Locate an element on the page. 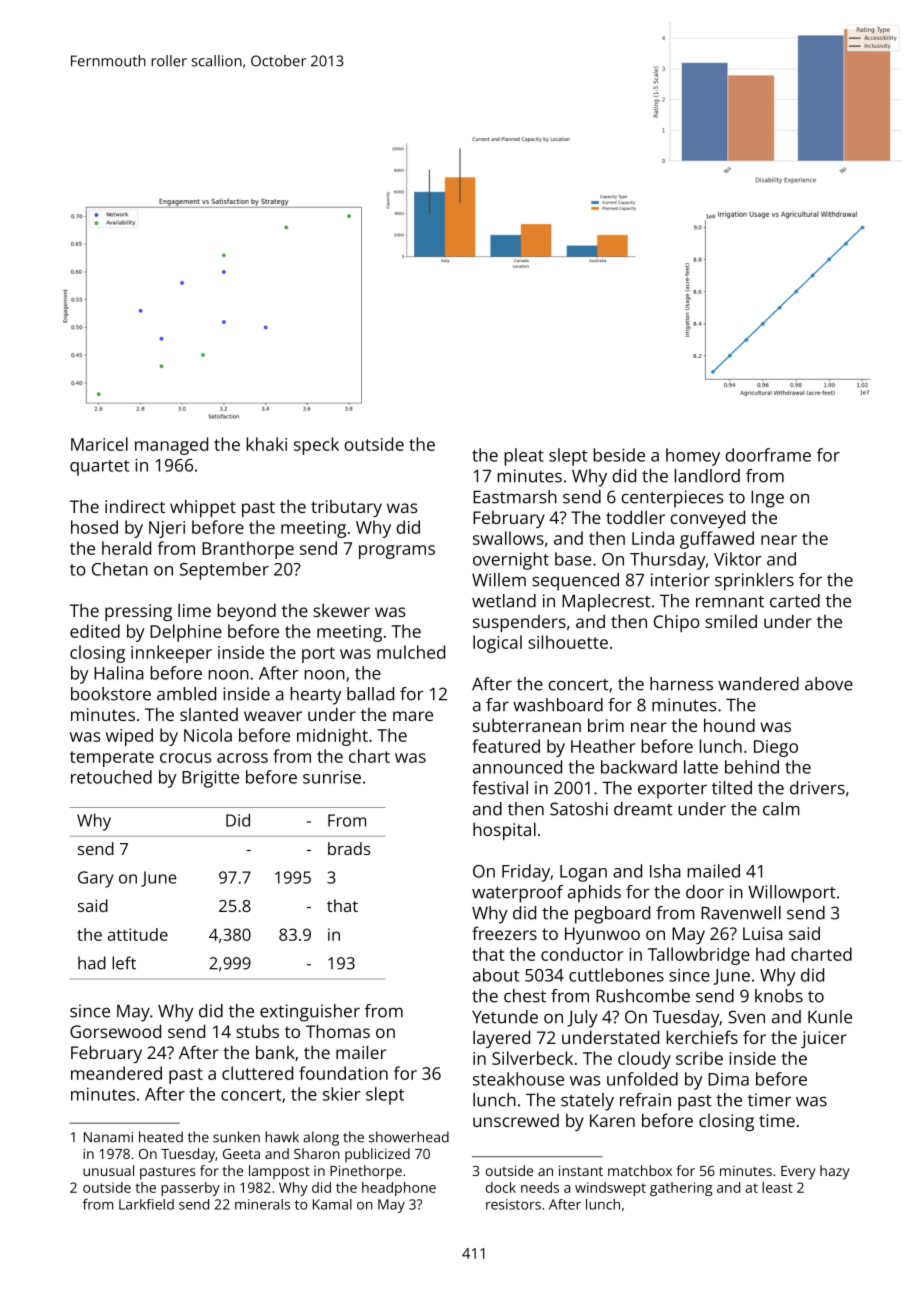 The image size is (924, 1308). edited is located at coordinates (95, 631).
